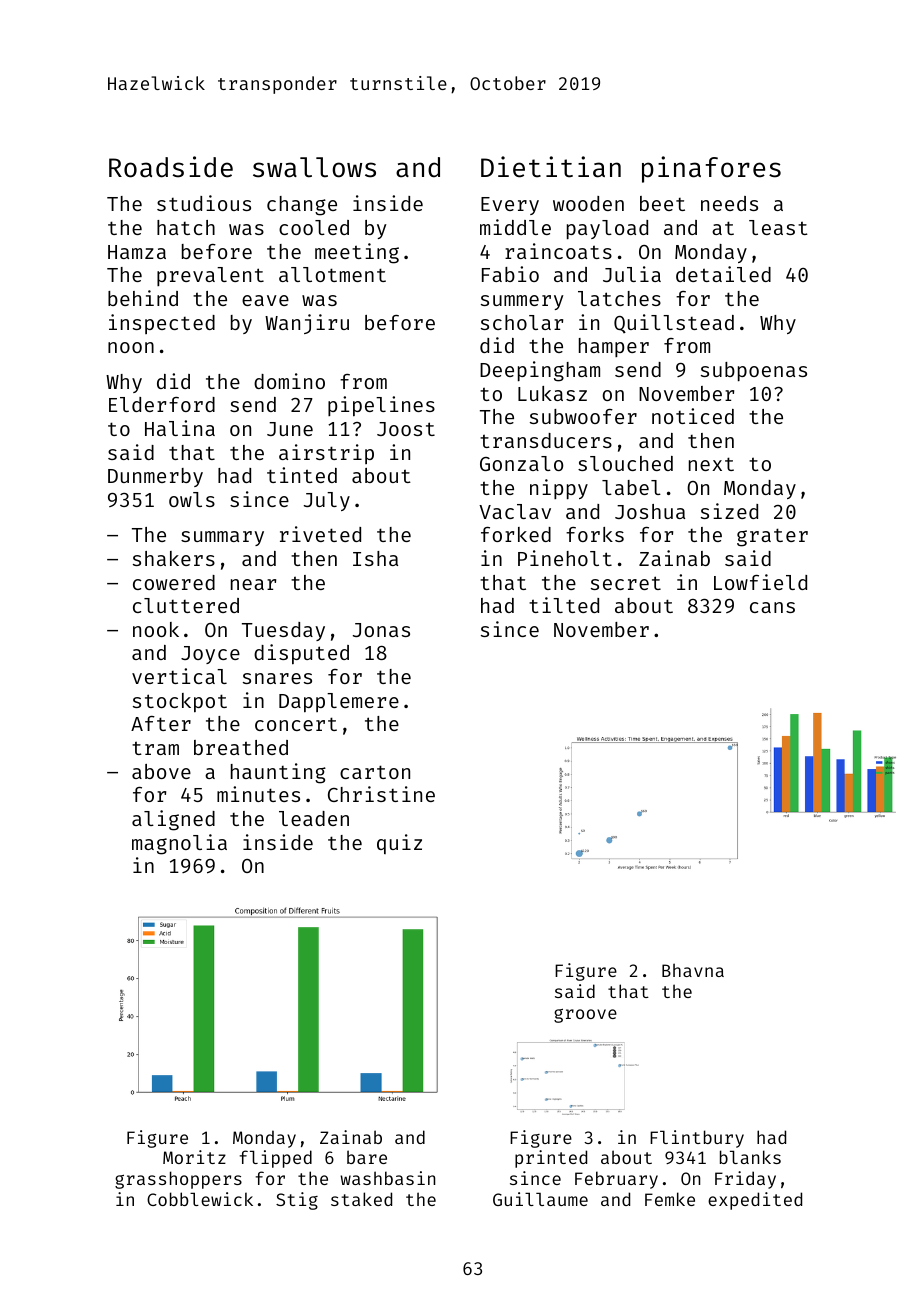  Describe the element at coordinates (595, 534) in the screenshot. I see `forks` at that location.
